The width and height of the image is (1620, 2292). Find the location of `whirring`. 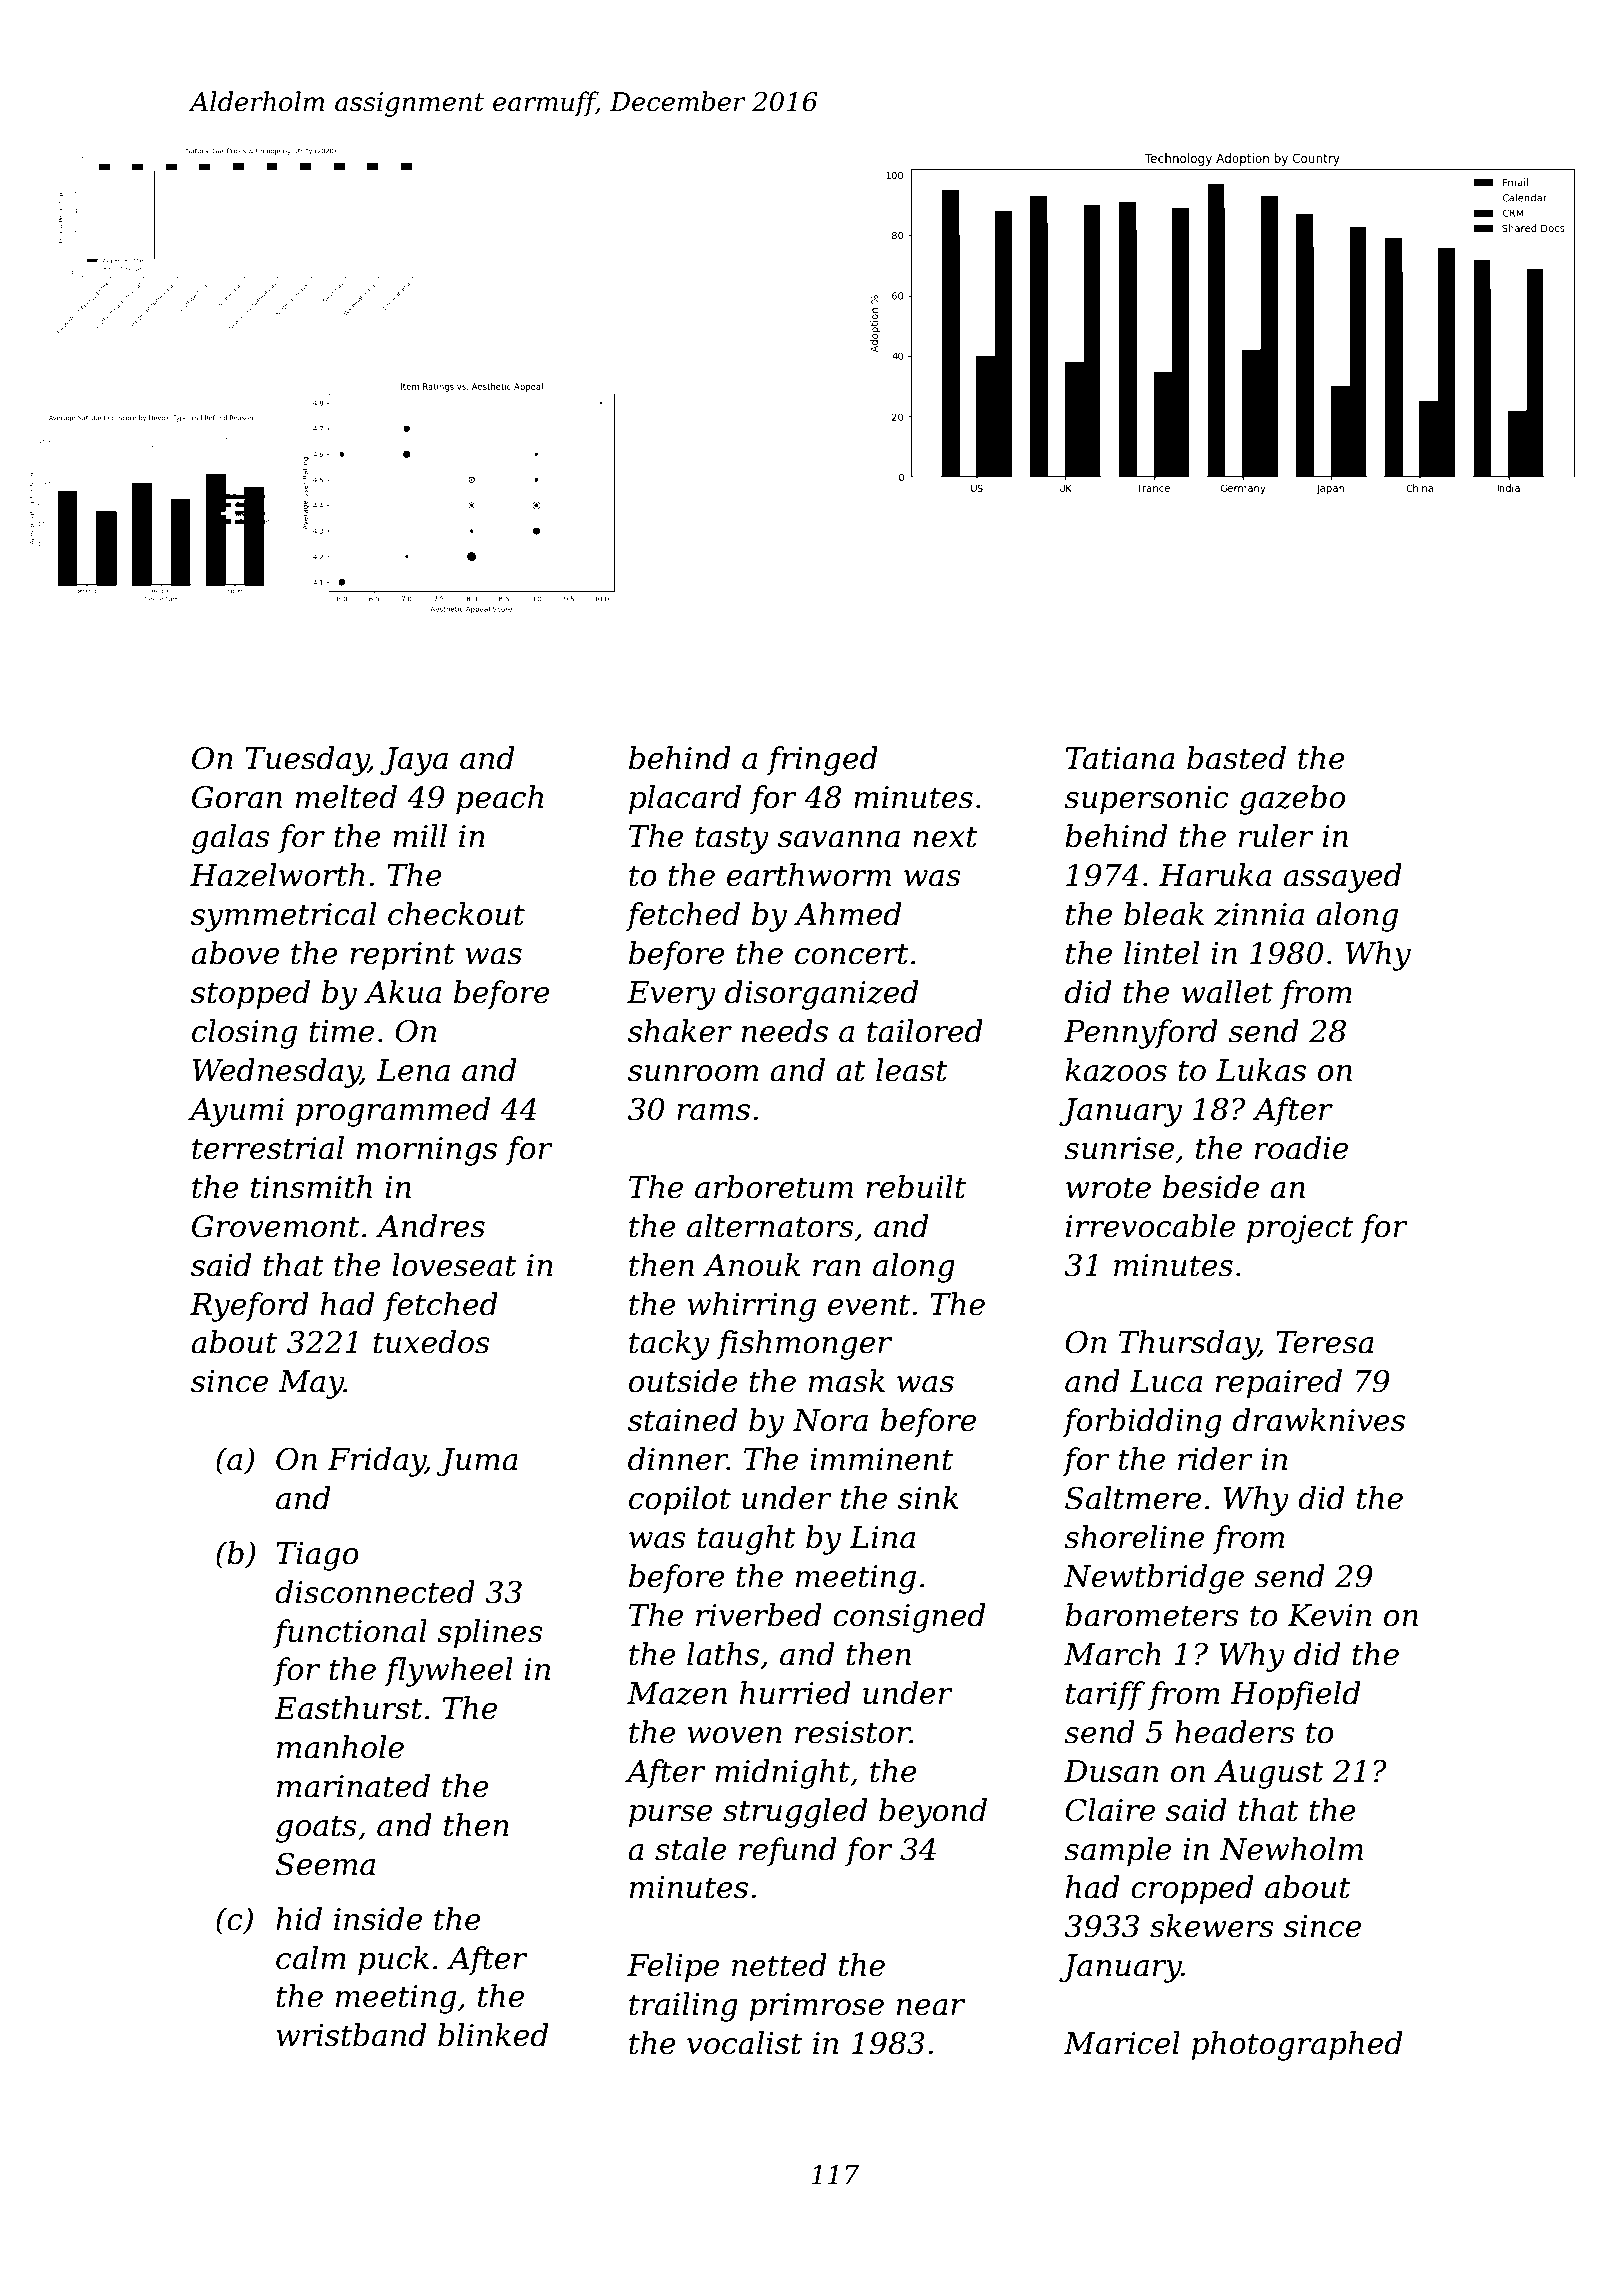

whirring is located at coordinates (751, 1307).
